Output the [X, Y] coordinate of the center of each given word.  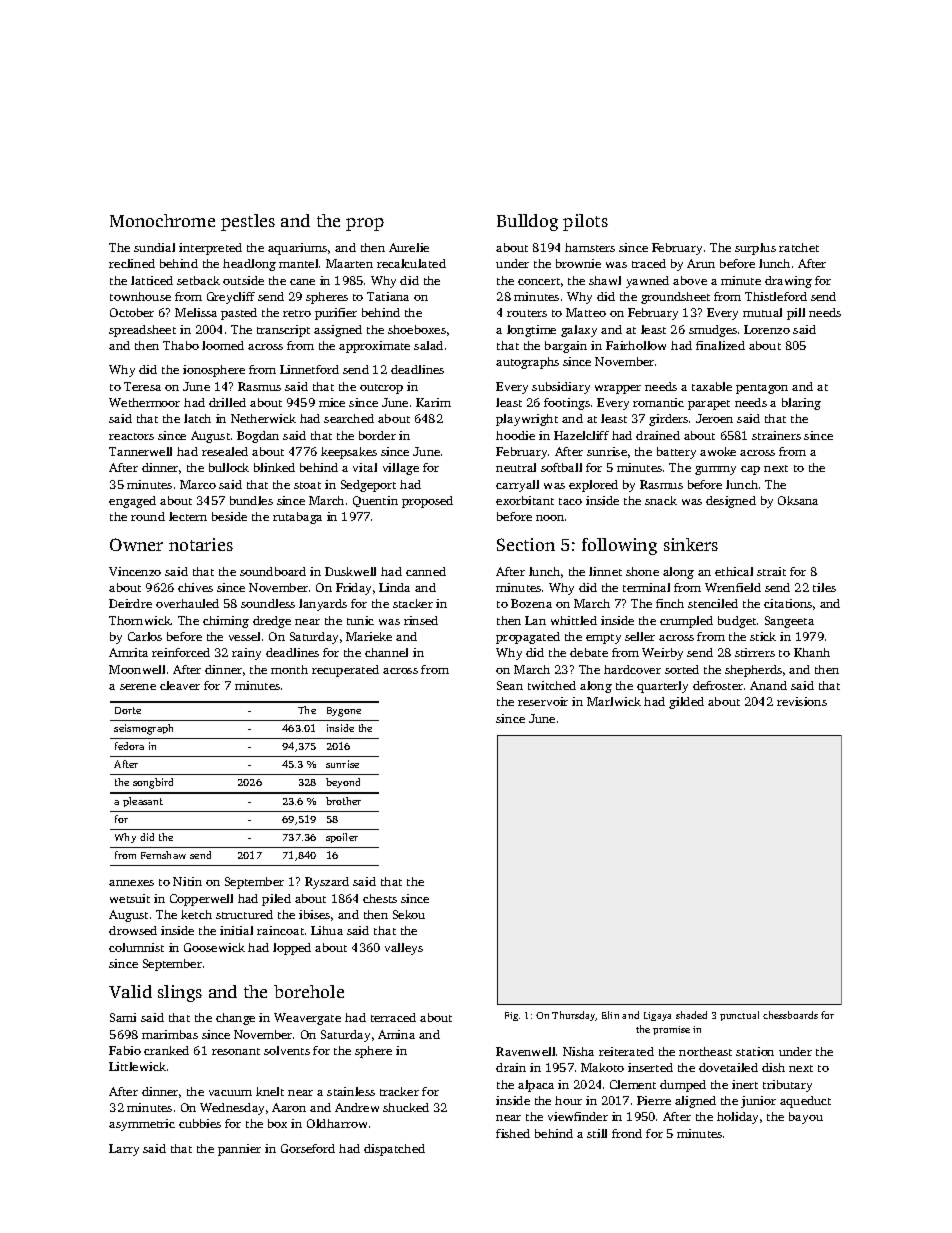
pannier [239, 1150]
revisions [802, 701]
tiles [824, 587]
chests [380, 898]
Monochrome [162, 220]
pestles [248, 222]
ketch [196, 914]
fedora [129, 746]
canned [426, 571]
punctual [739, 1016]
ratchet [799, 247]
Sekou [409, 914]
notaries [201, 544]
